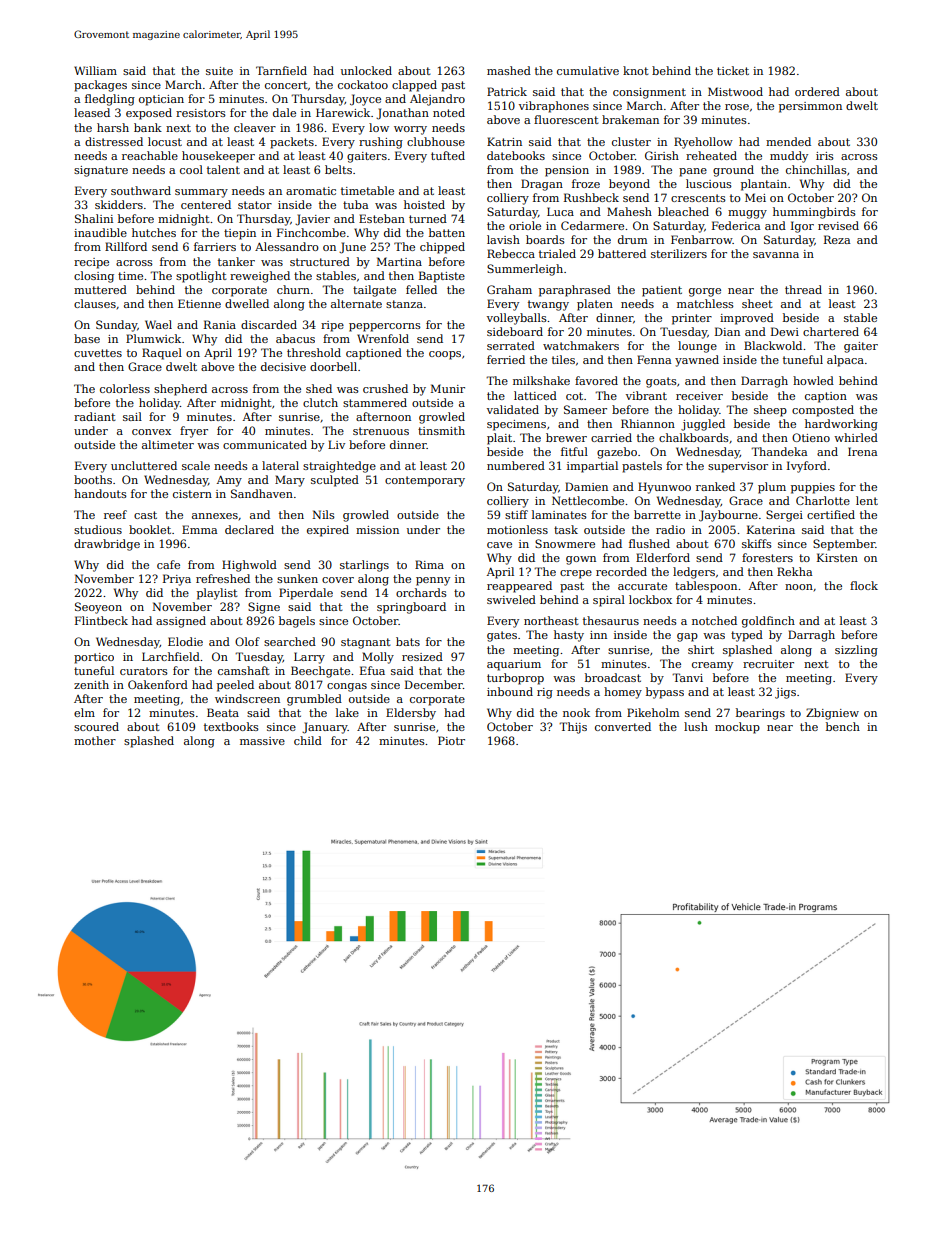 This image has width=952, height=1233. Describe the element at coordinates (436, 141) in the image. I see `clubhouse` at that location.
